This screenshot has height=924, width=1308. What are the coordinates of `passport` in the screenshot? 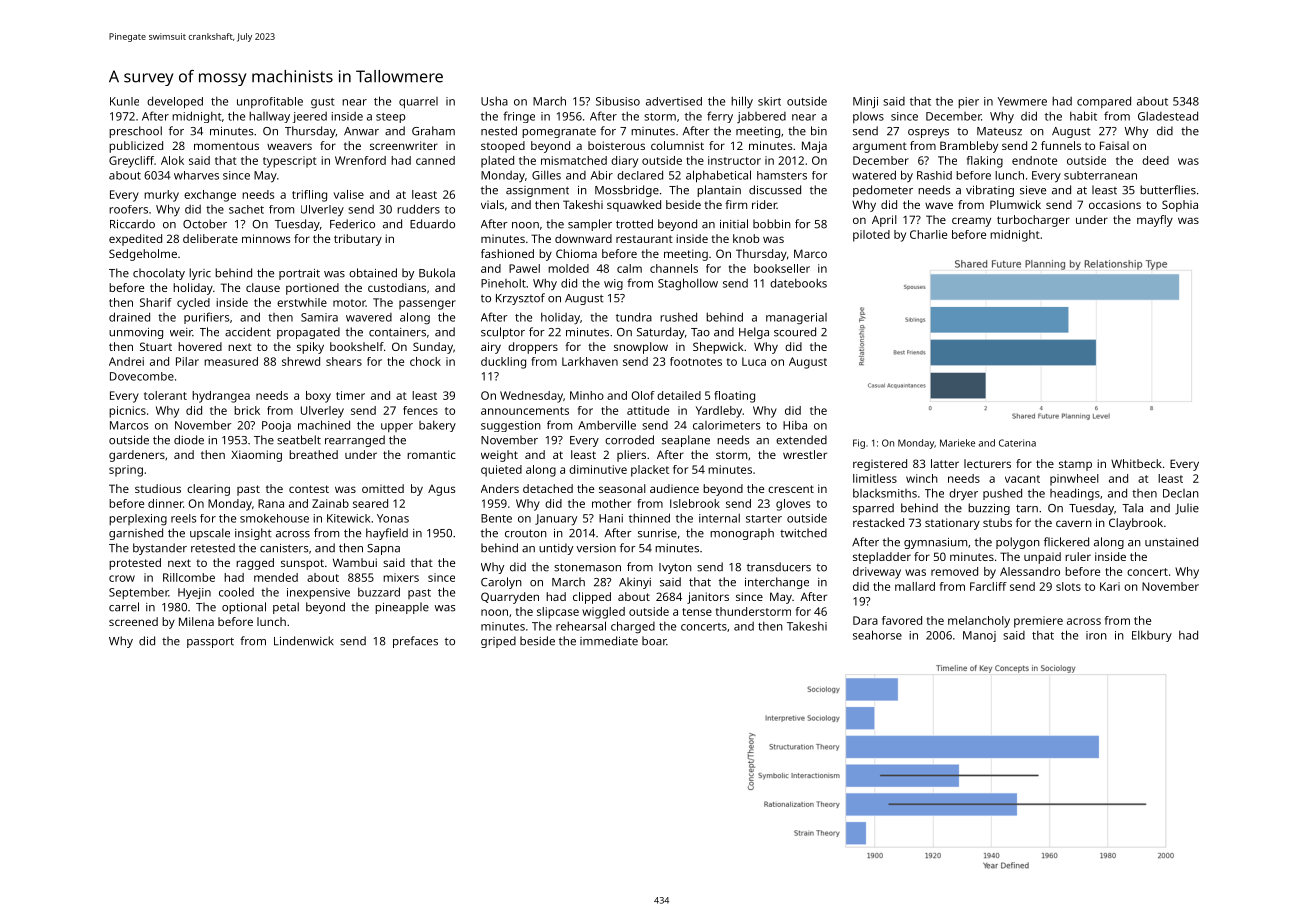 It's located at (210, 643).
